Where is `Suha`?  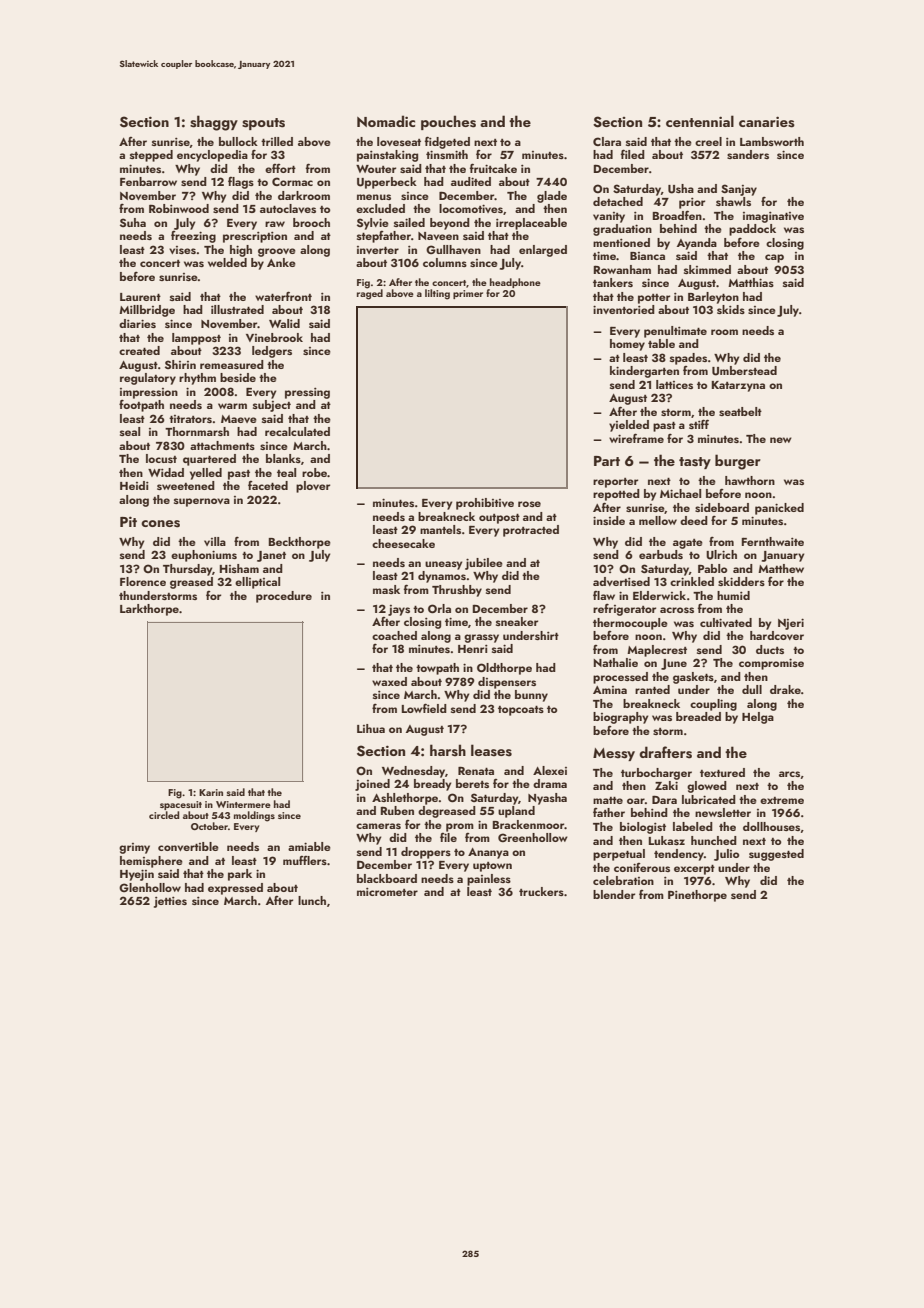 Suha is located at coordinates (133, 222).
